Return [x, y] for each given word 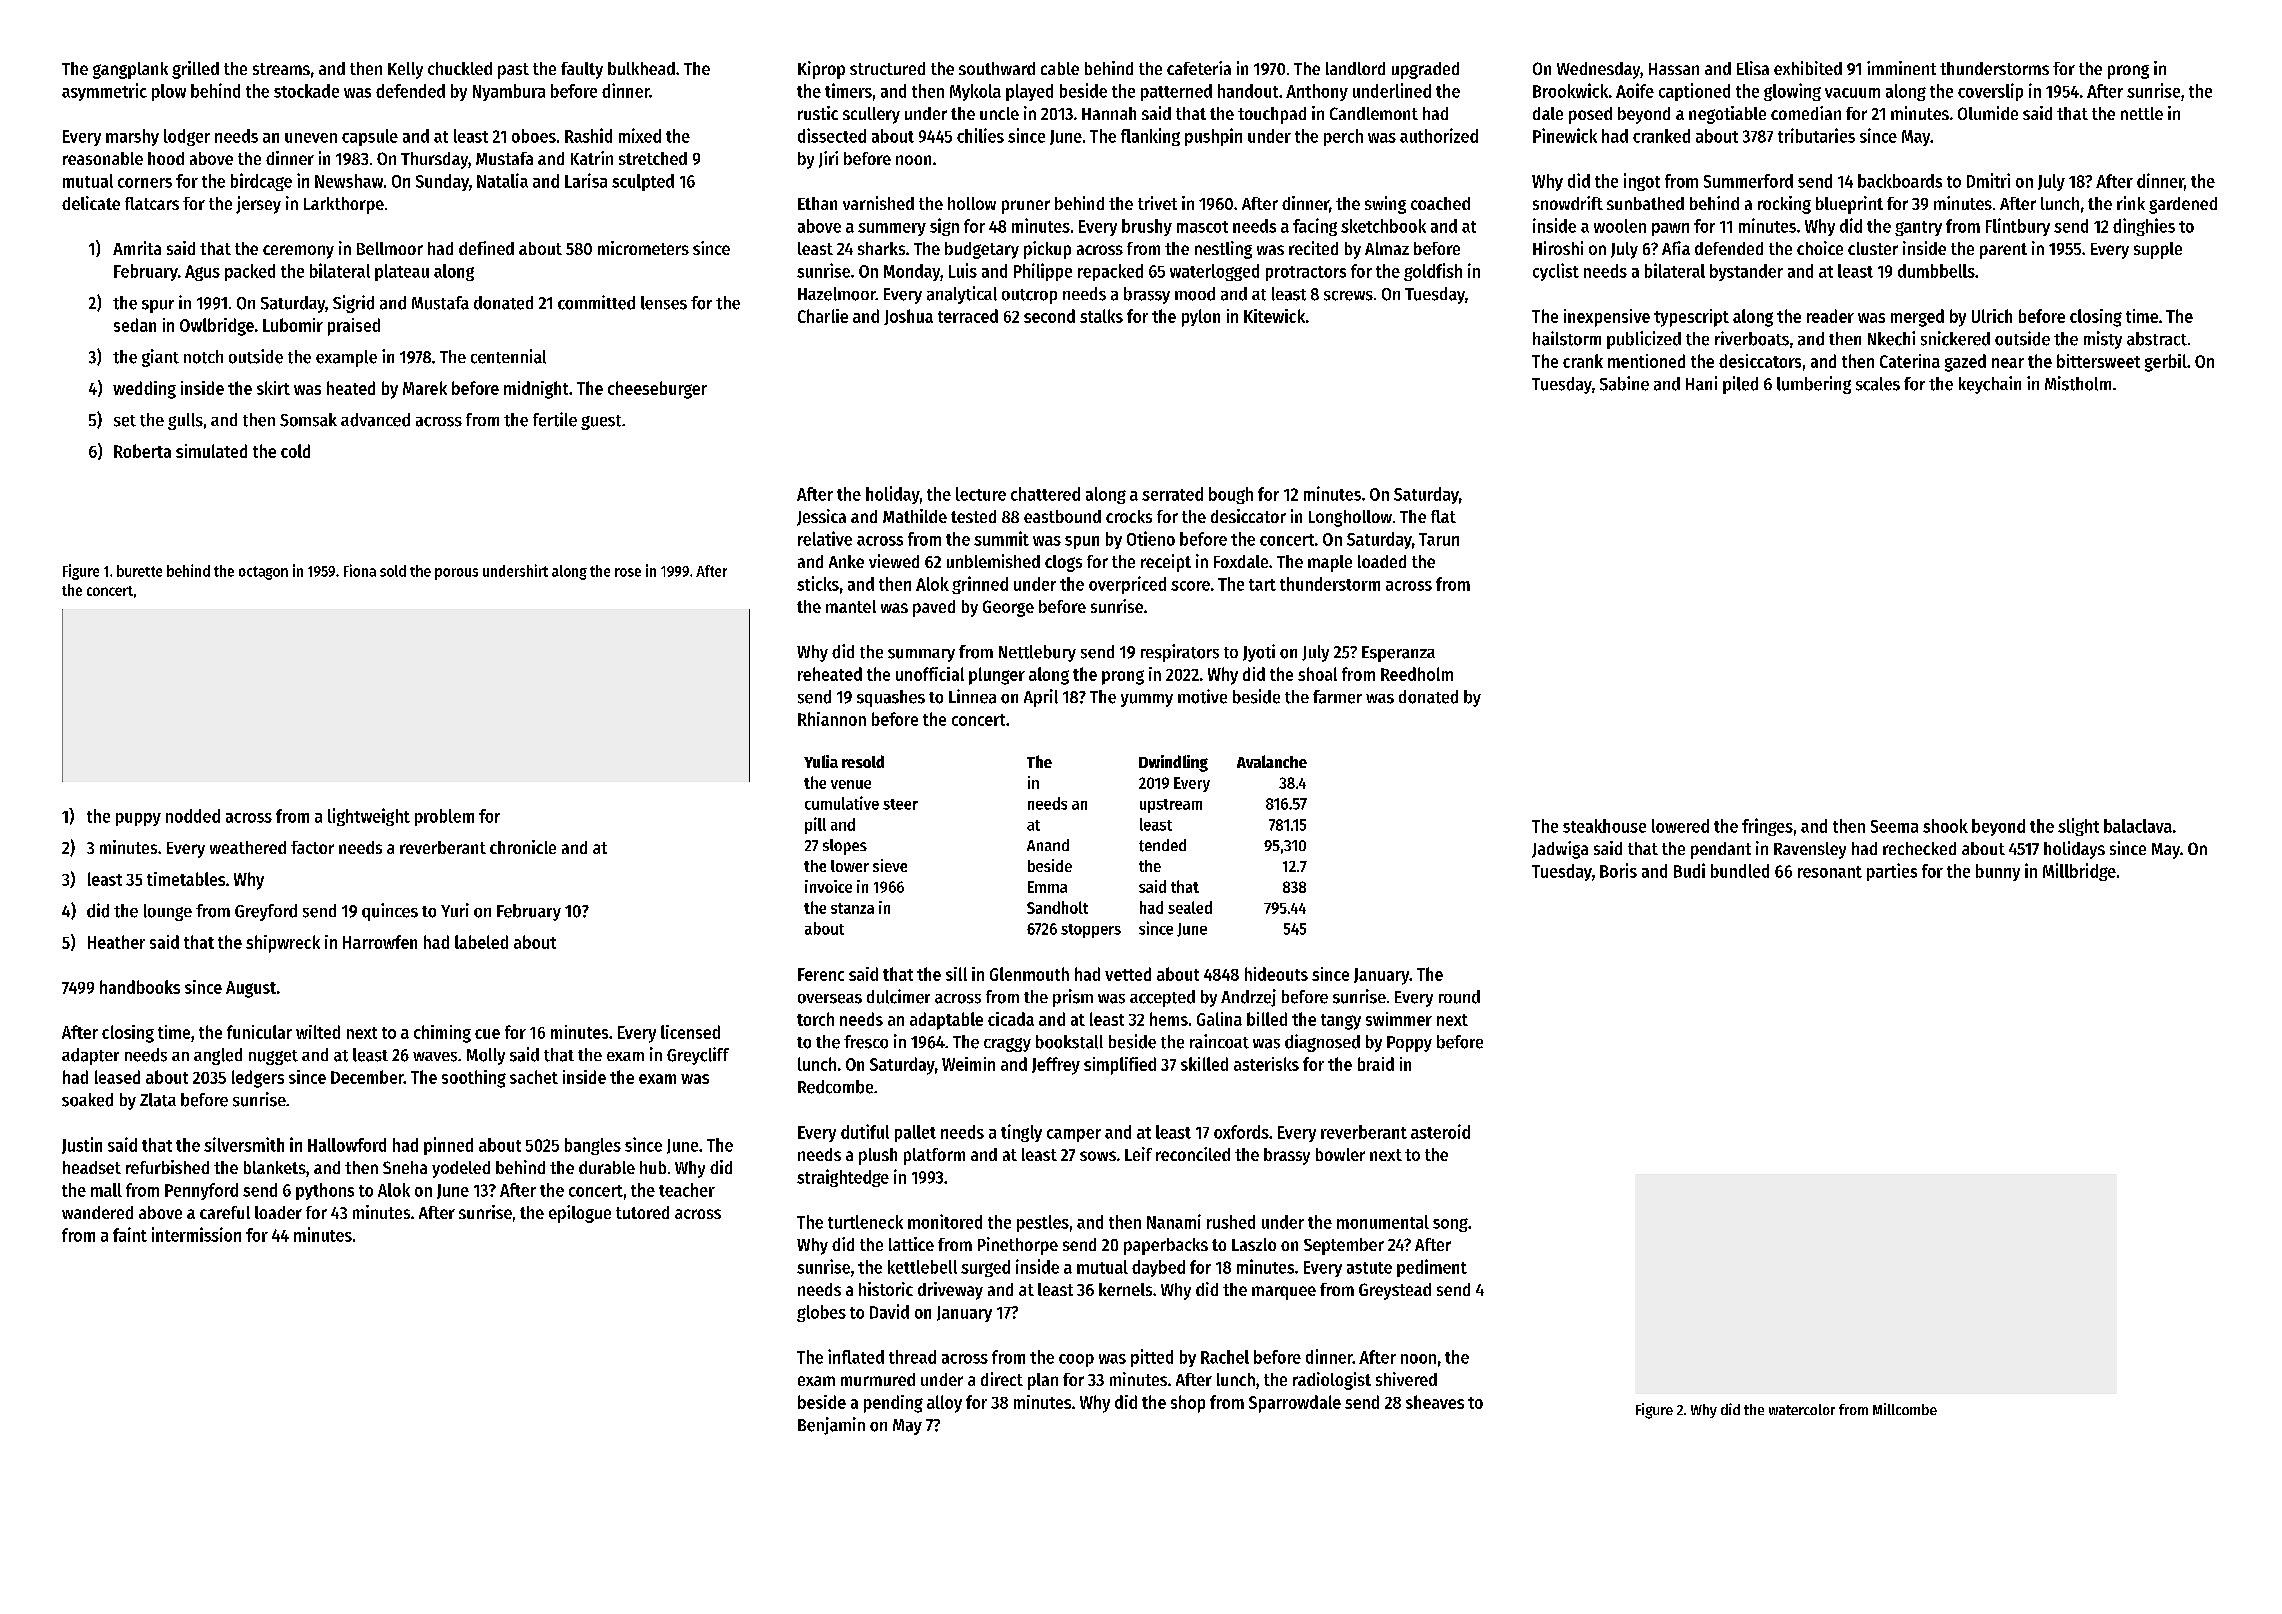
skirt [273, 388]
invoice [828, 886]
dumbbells [1936, 271]
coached [1440, 203]
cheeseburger [657, 390]
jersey [258, 205]
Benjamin [831, 1426]
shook [1945, 826]
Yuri [455, 910]
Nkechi [1891, 338]
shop [1188, 1404]
